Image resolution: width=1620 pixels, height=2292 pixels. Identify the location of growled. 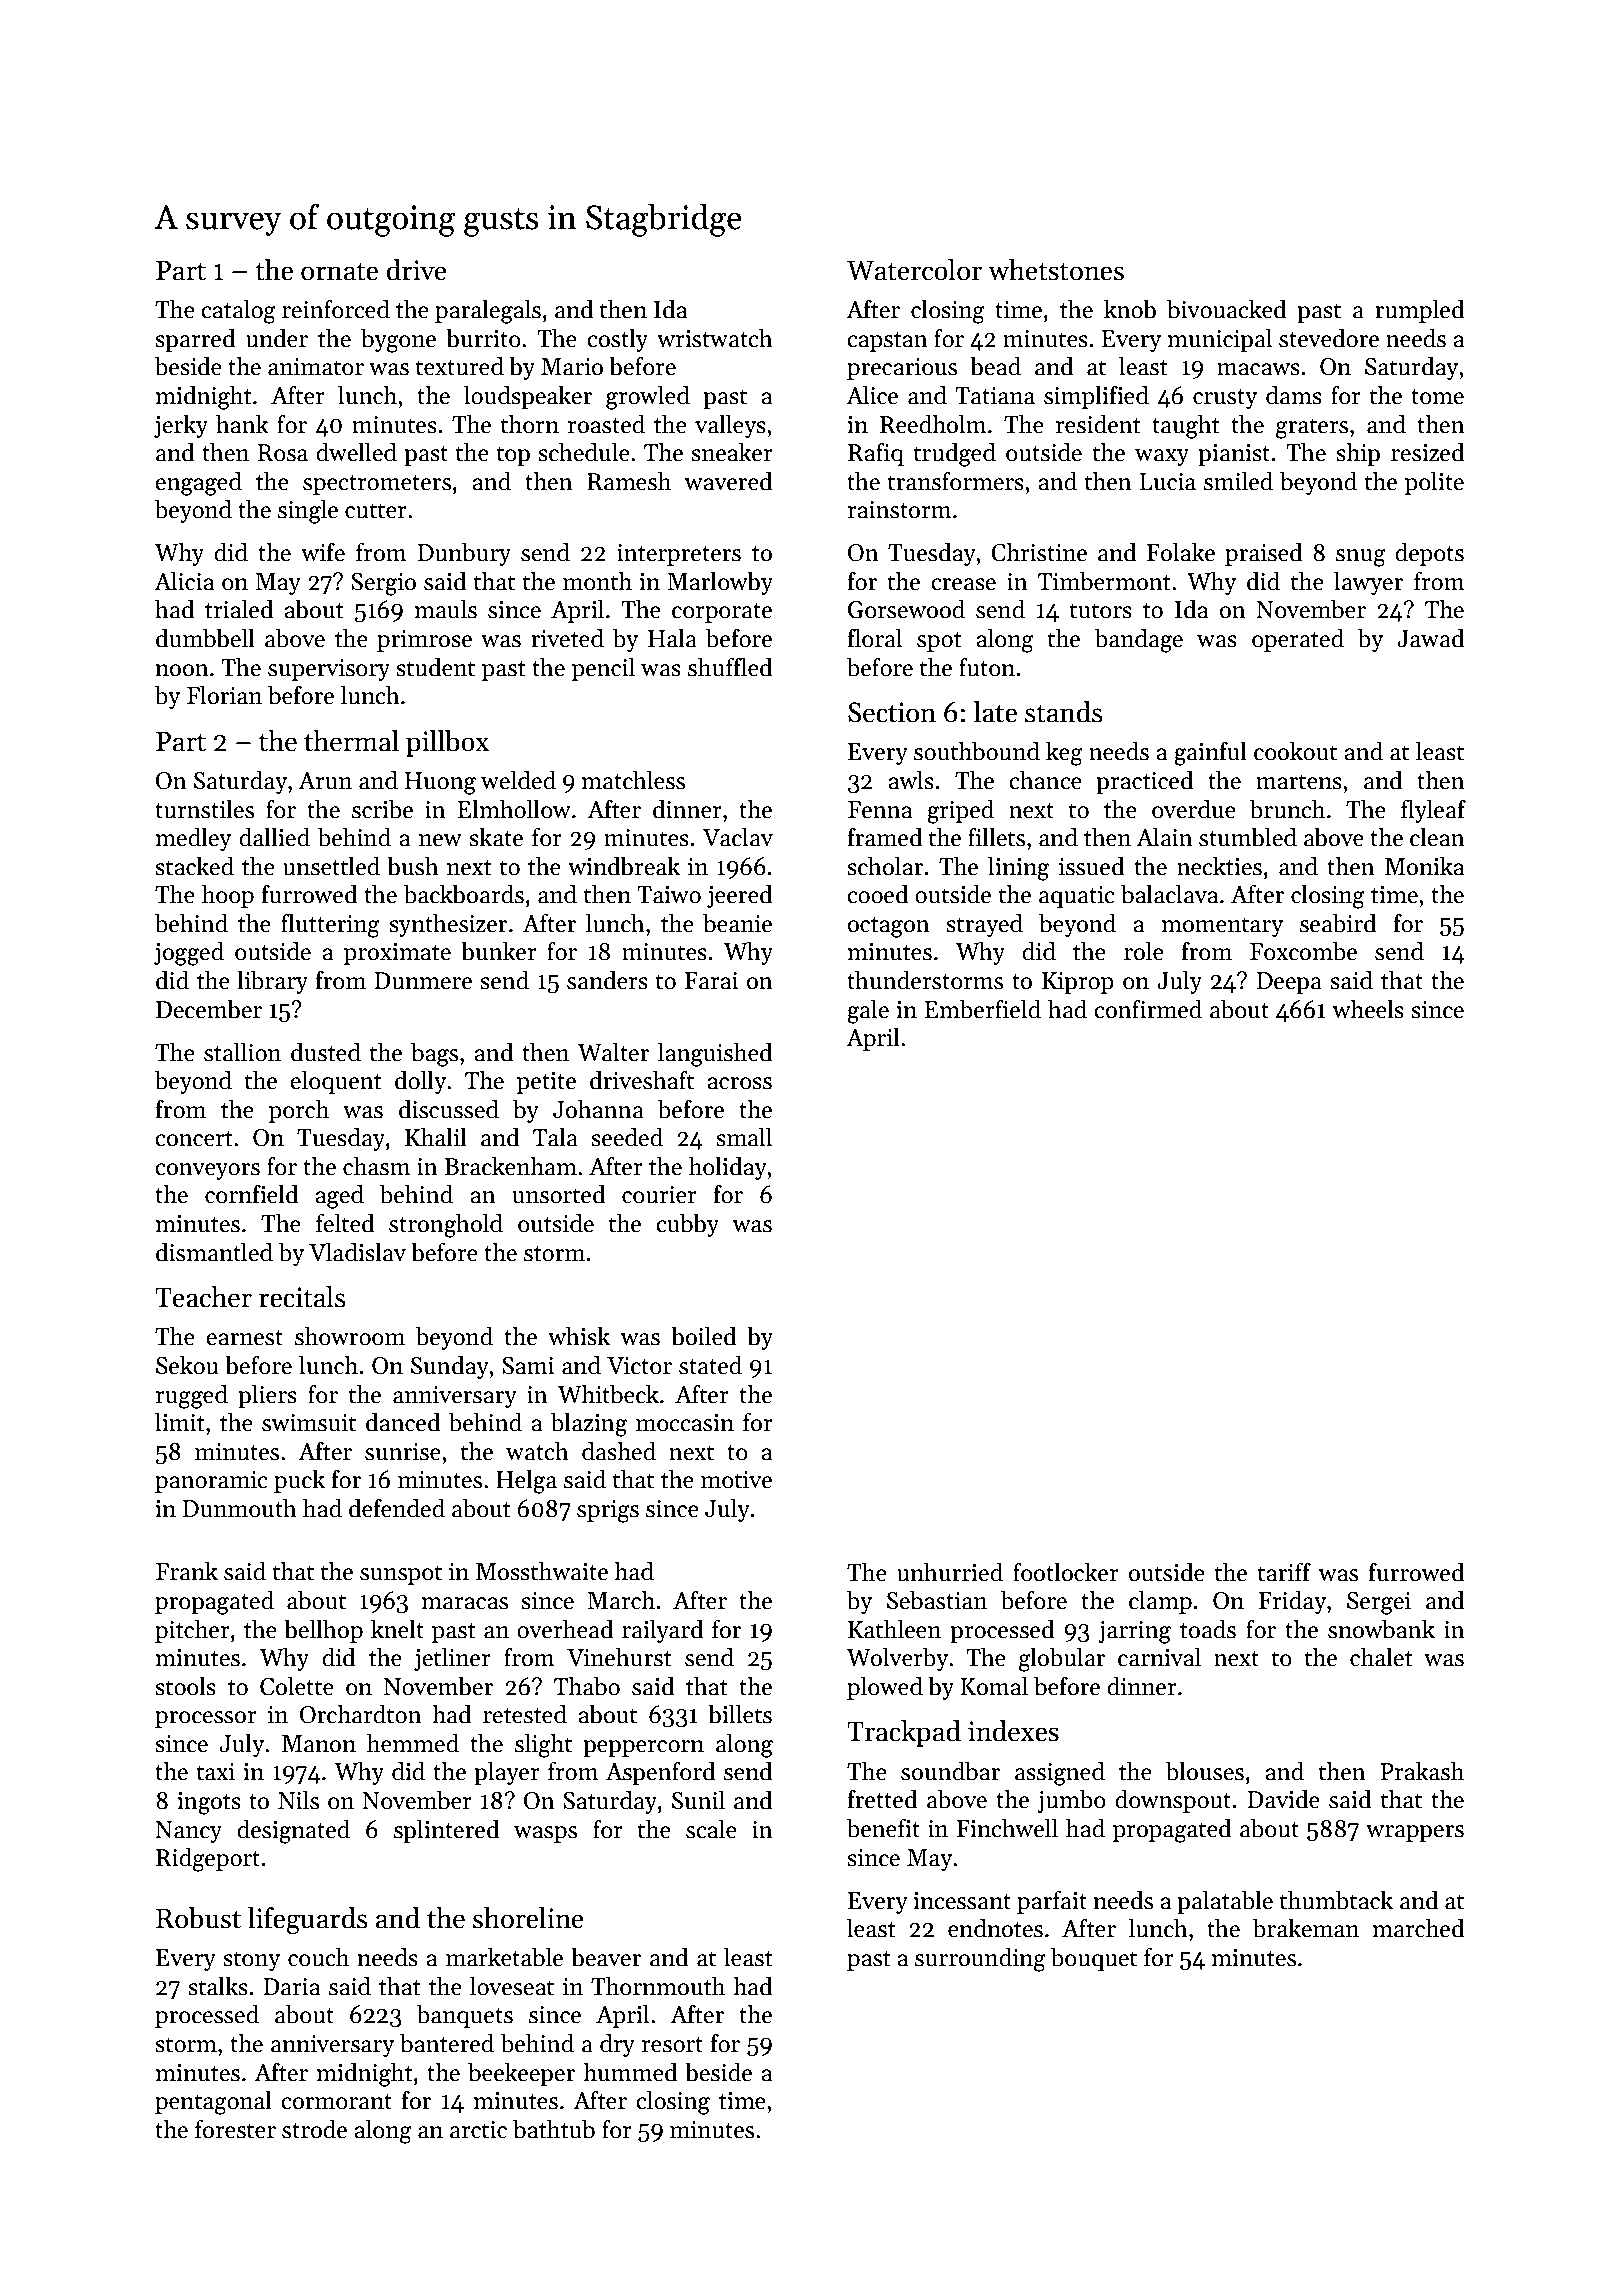
(648, 397).
